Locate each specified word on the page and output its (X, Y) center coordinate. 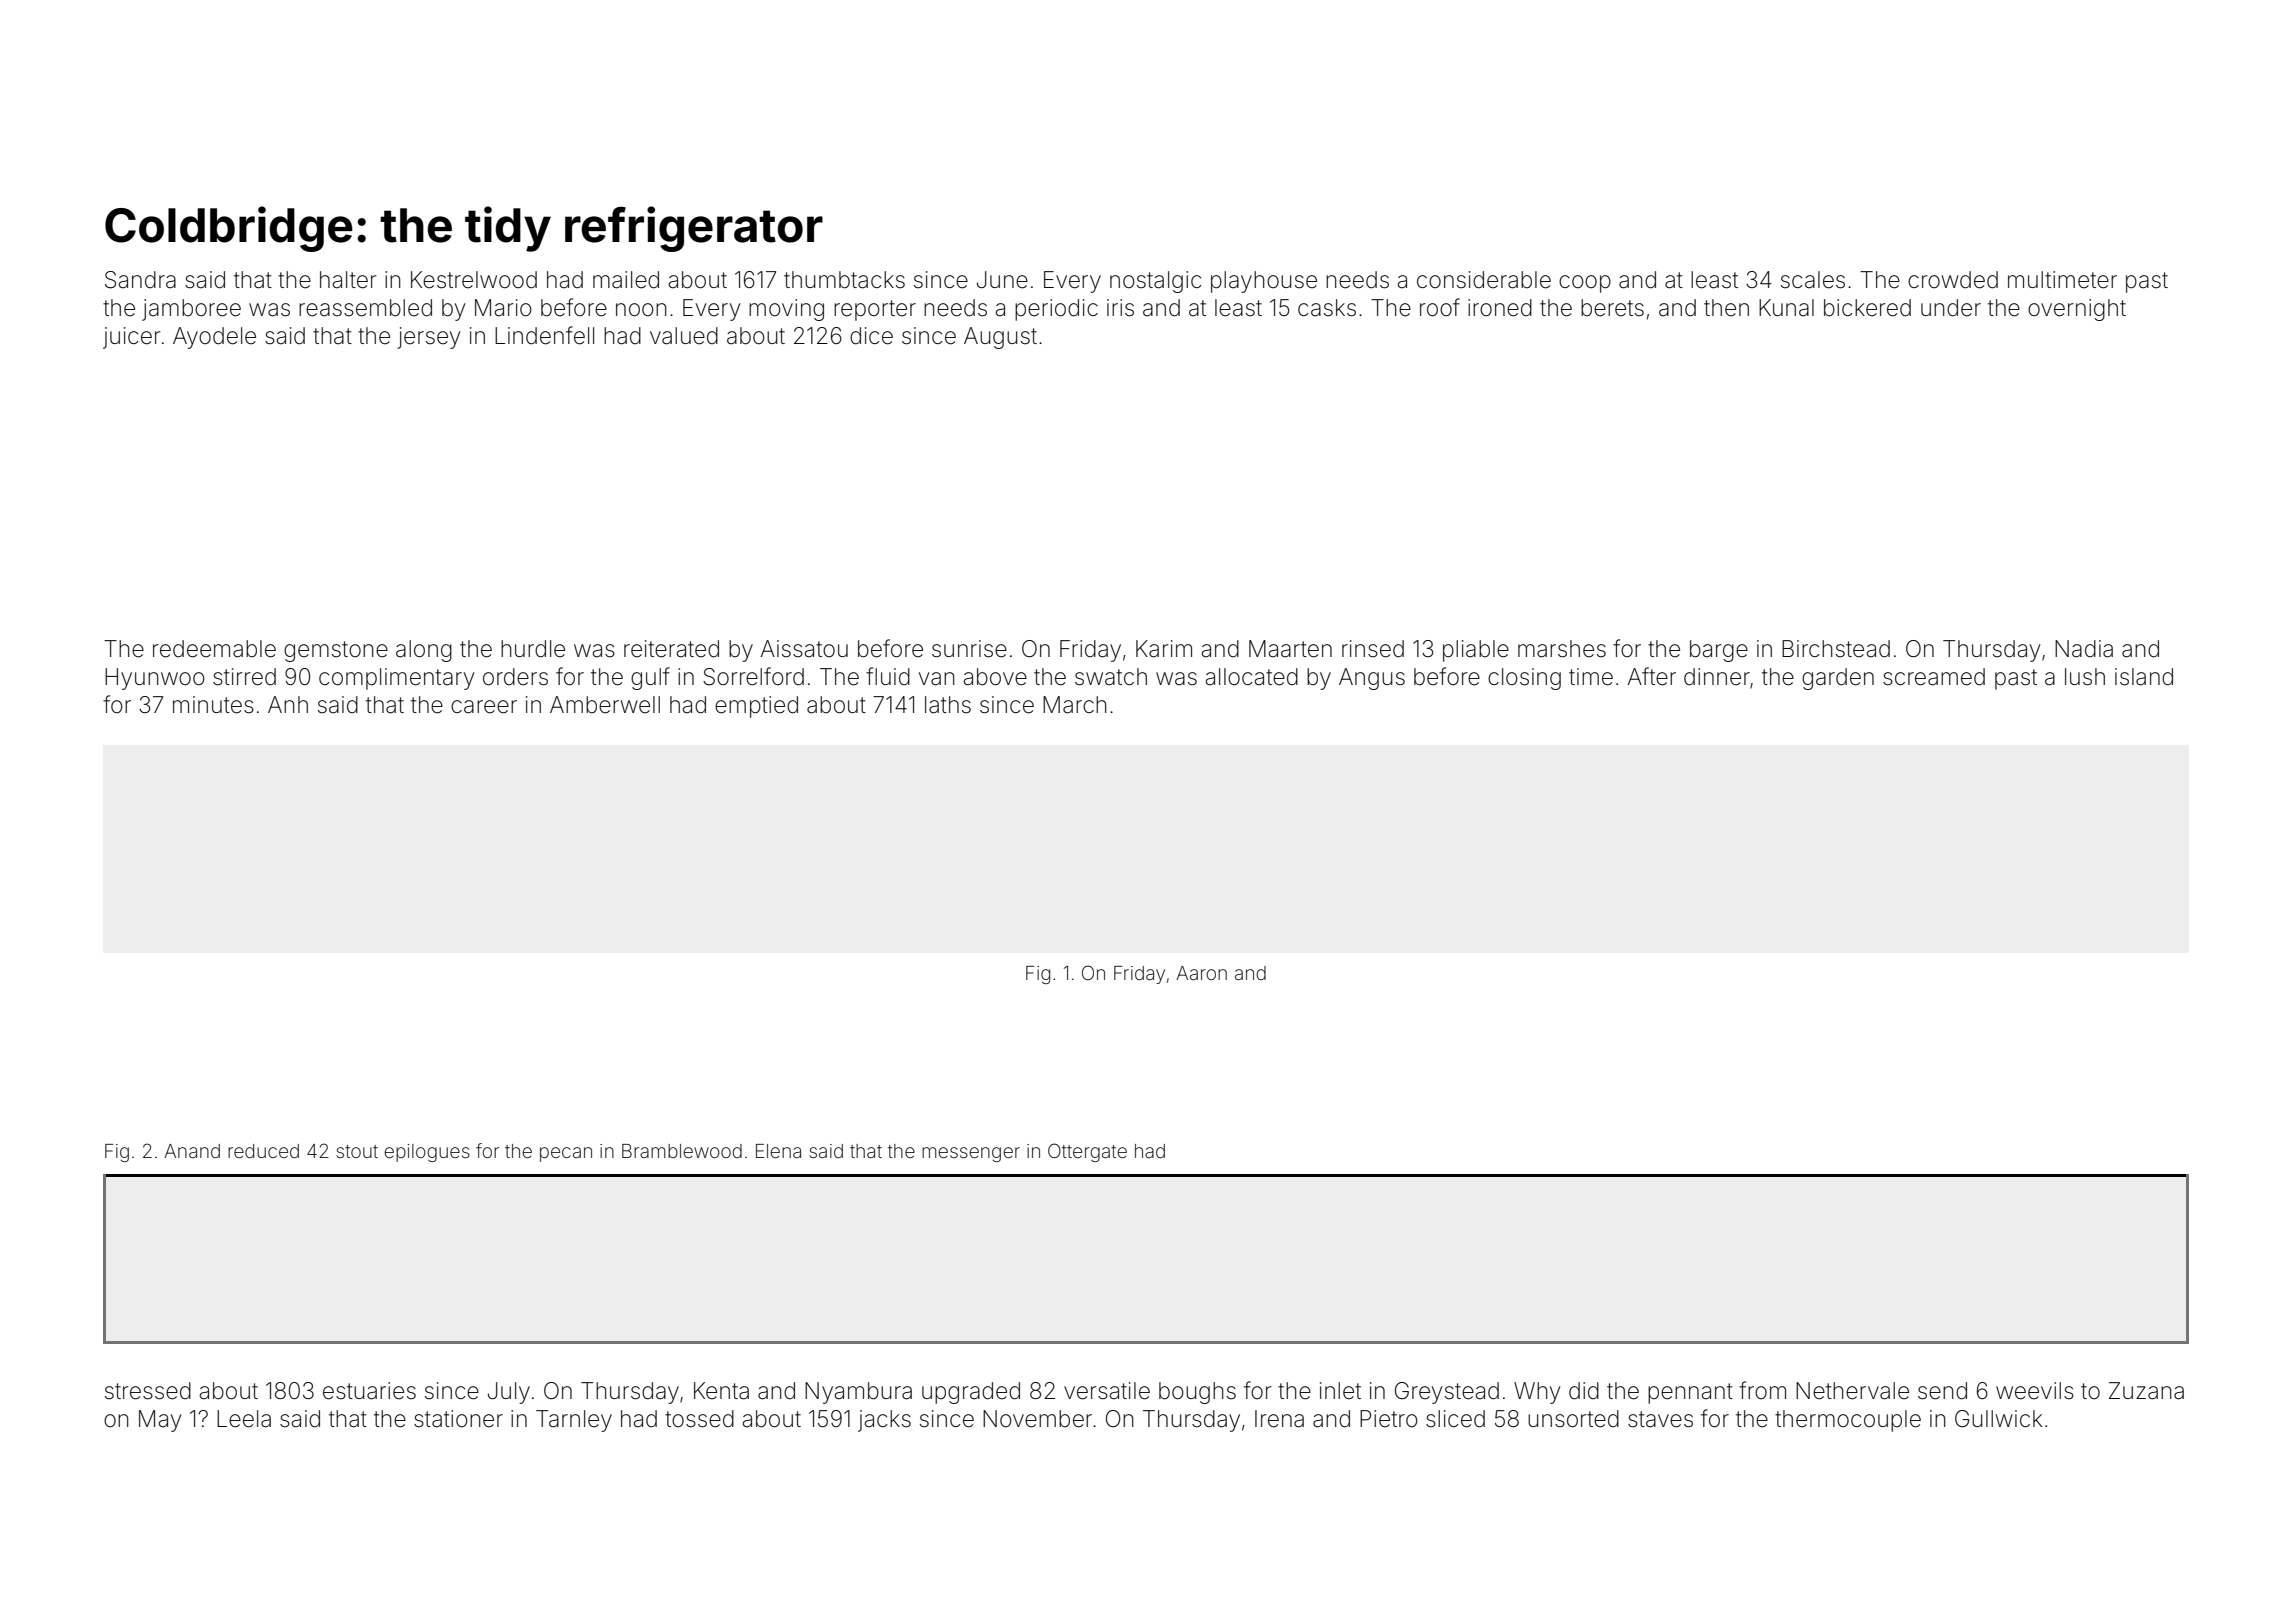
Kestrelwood (474, 280)
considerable (1484, 280)
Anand (192, 1151)
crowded (1953, 280)
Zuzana (2146, 1391)
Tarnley (574, 1421)
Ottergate (1087, 1152)
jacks (884, 1421)
